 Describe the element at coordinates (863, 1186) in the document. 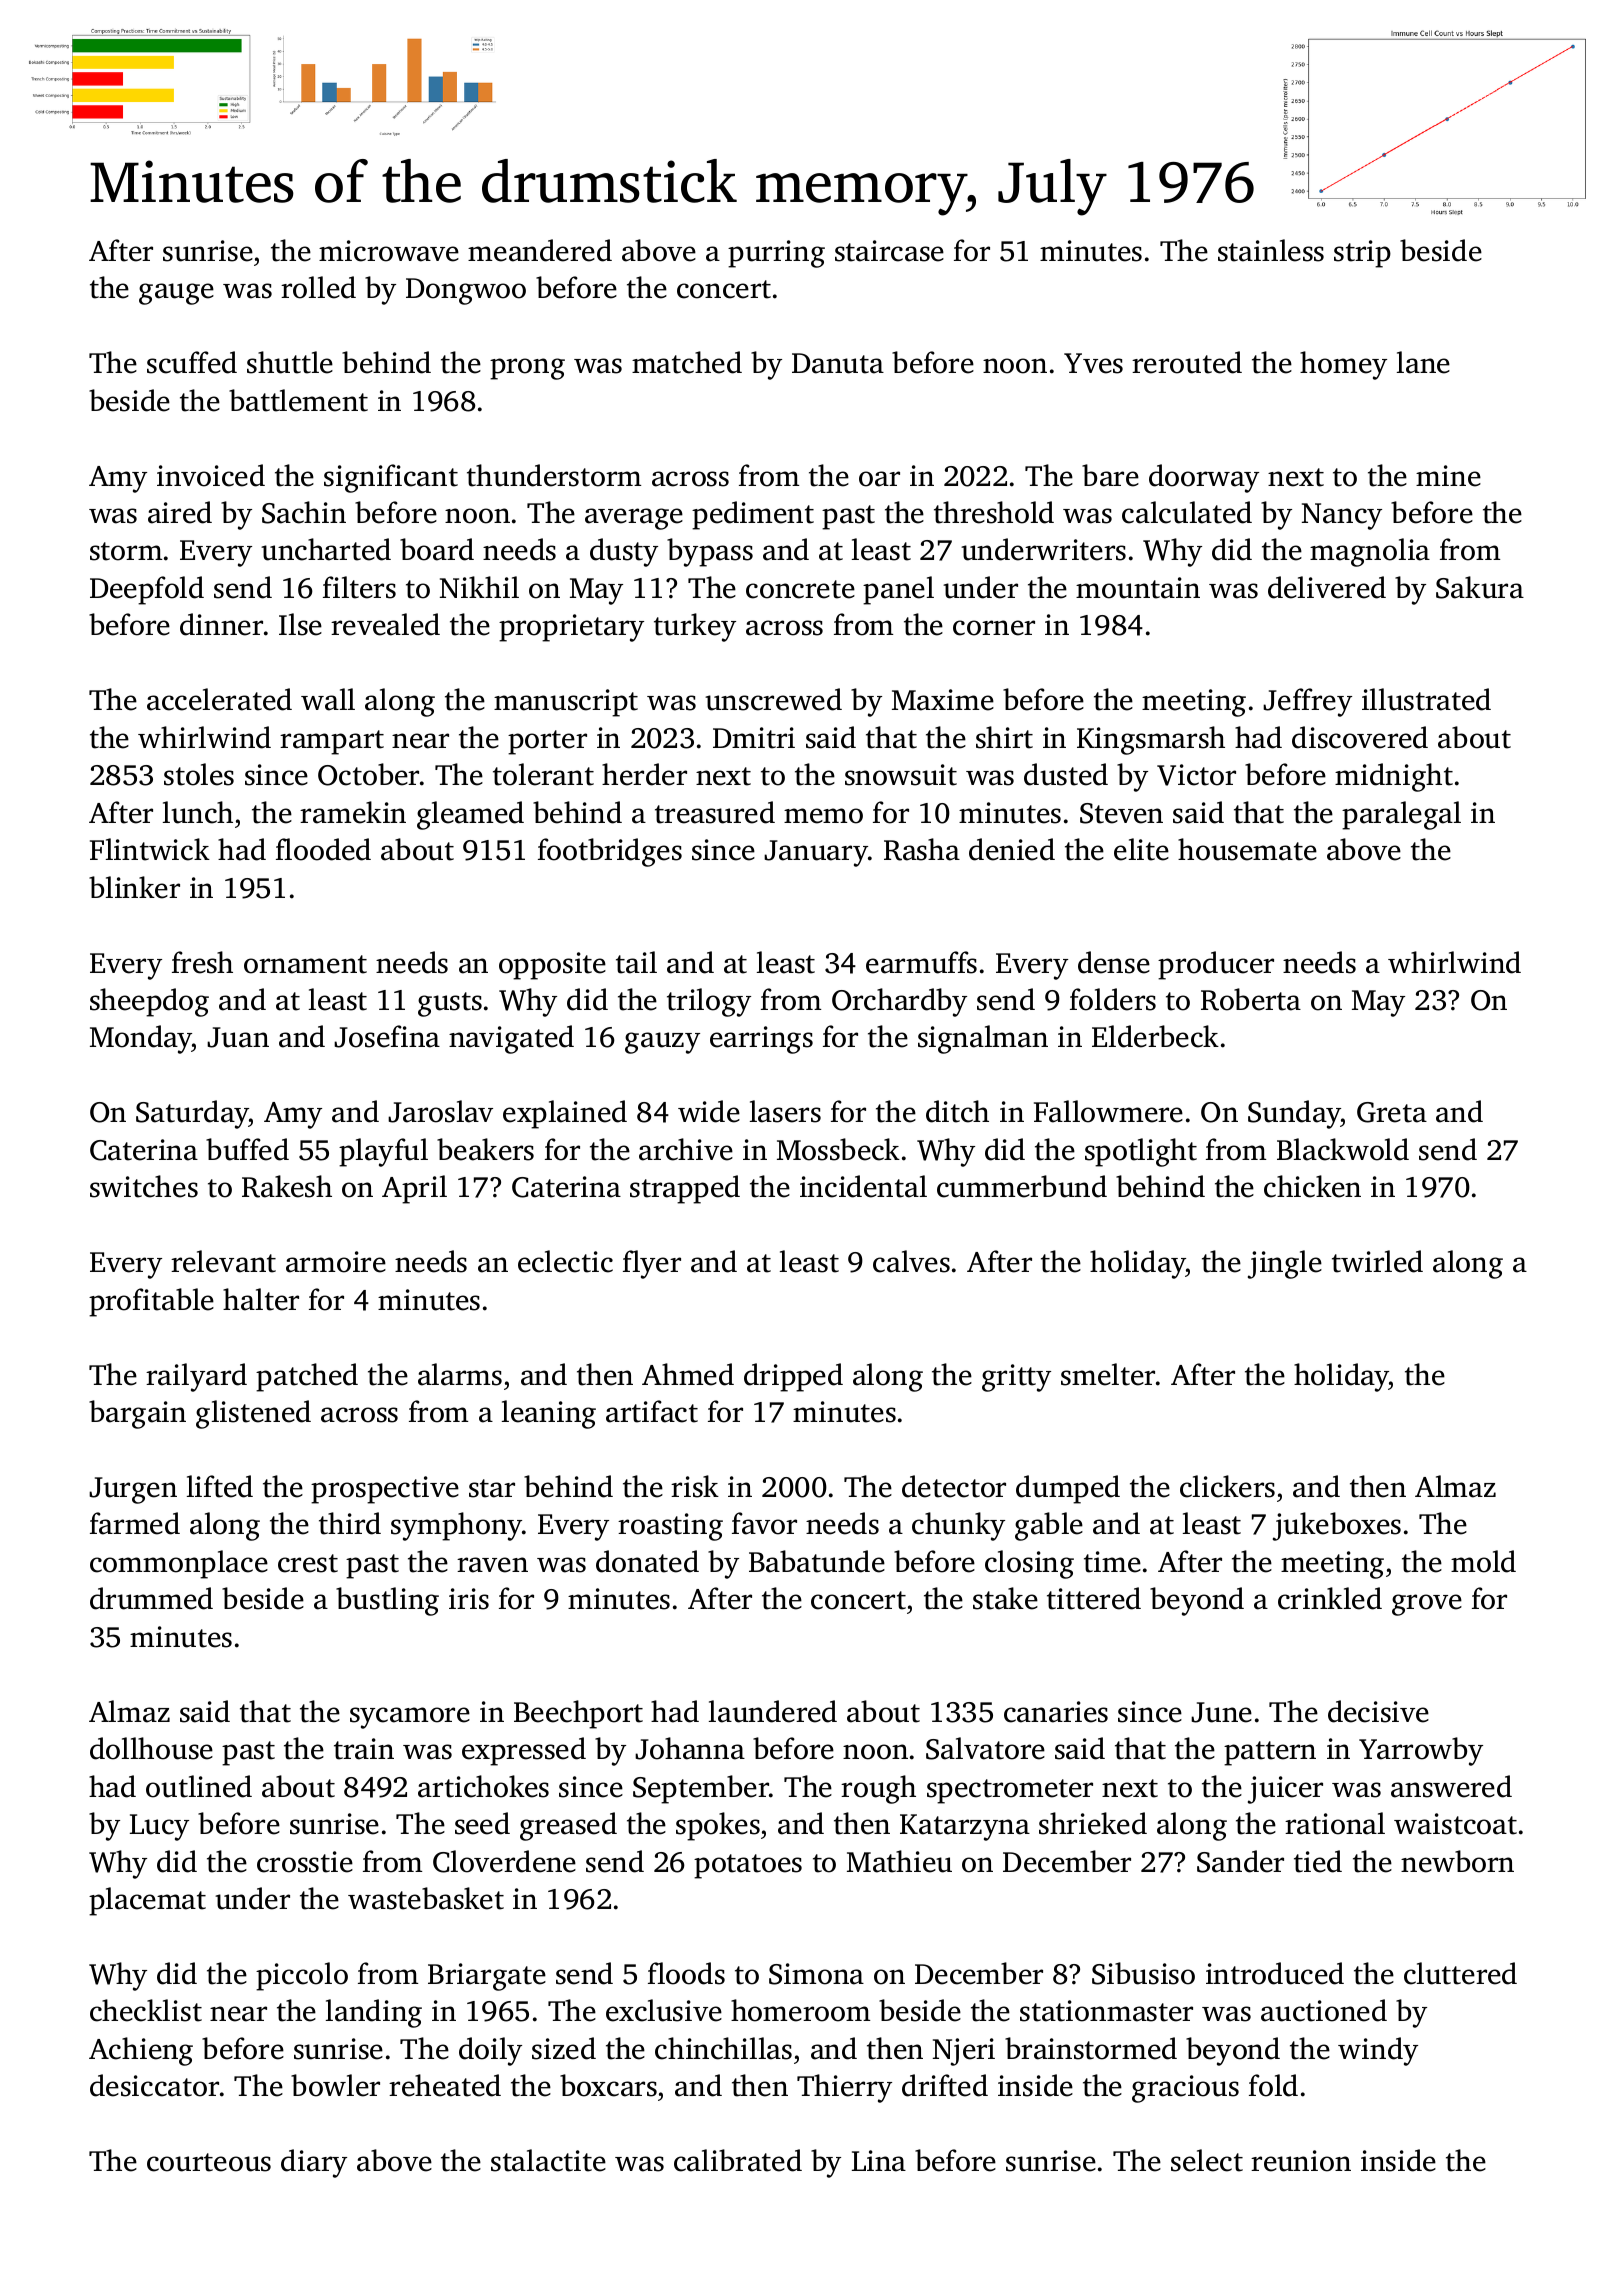

I see `incidental` at that location.
